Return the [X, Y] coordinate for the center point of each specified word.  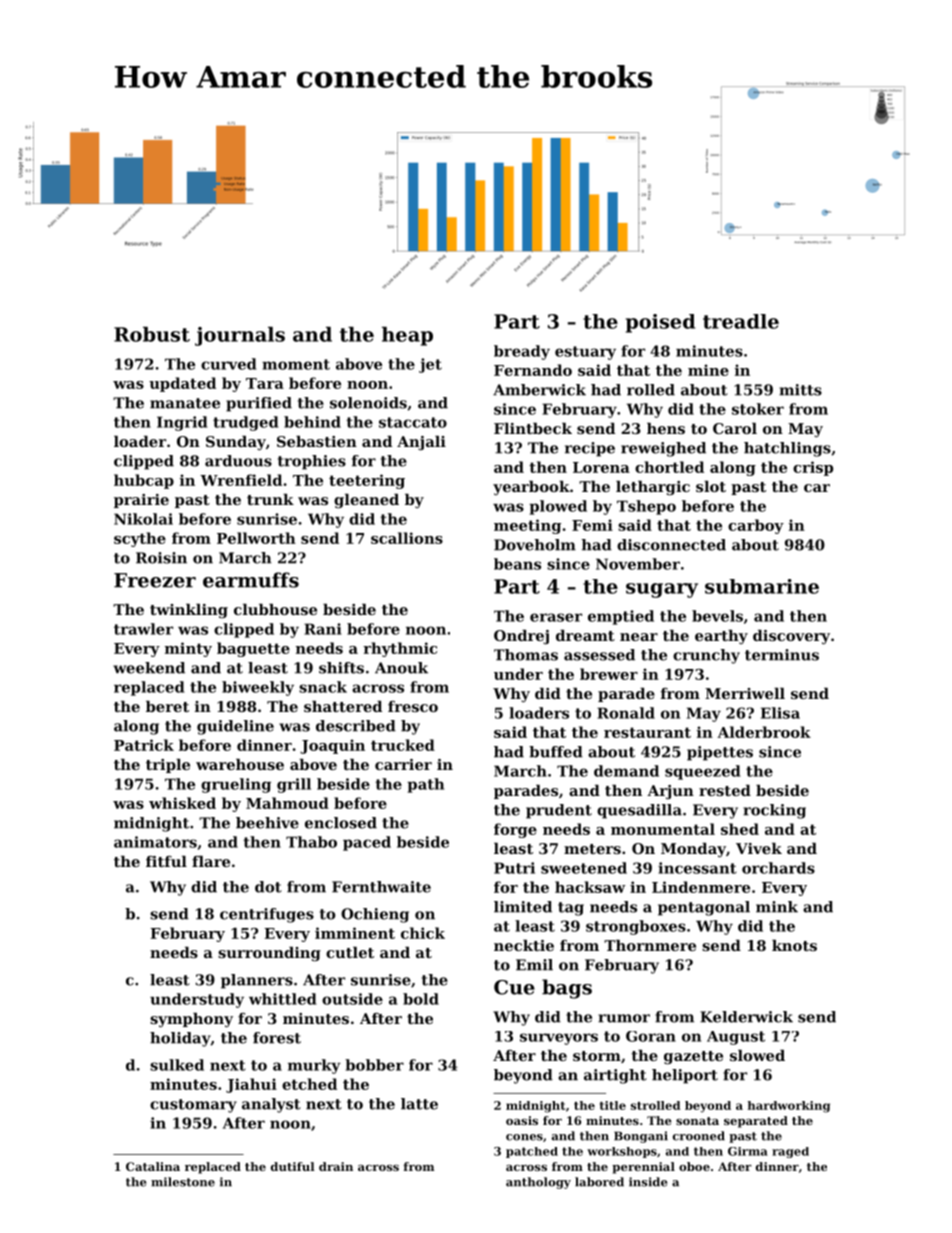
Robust [152, 334]
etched [309, 1084]
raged [790, 1152]
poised [660, 323]
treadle [741, 321]
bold [421, 999]
